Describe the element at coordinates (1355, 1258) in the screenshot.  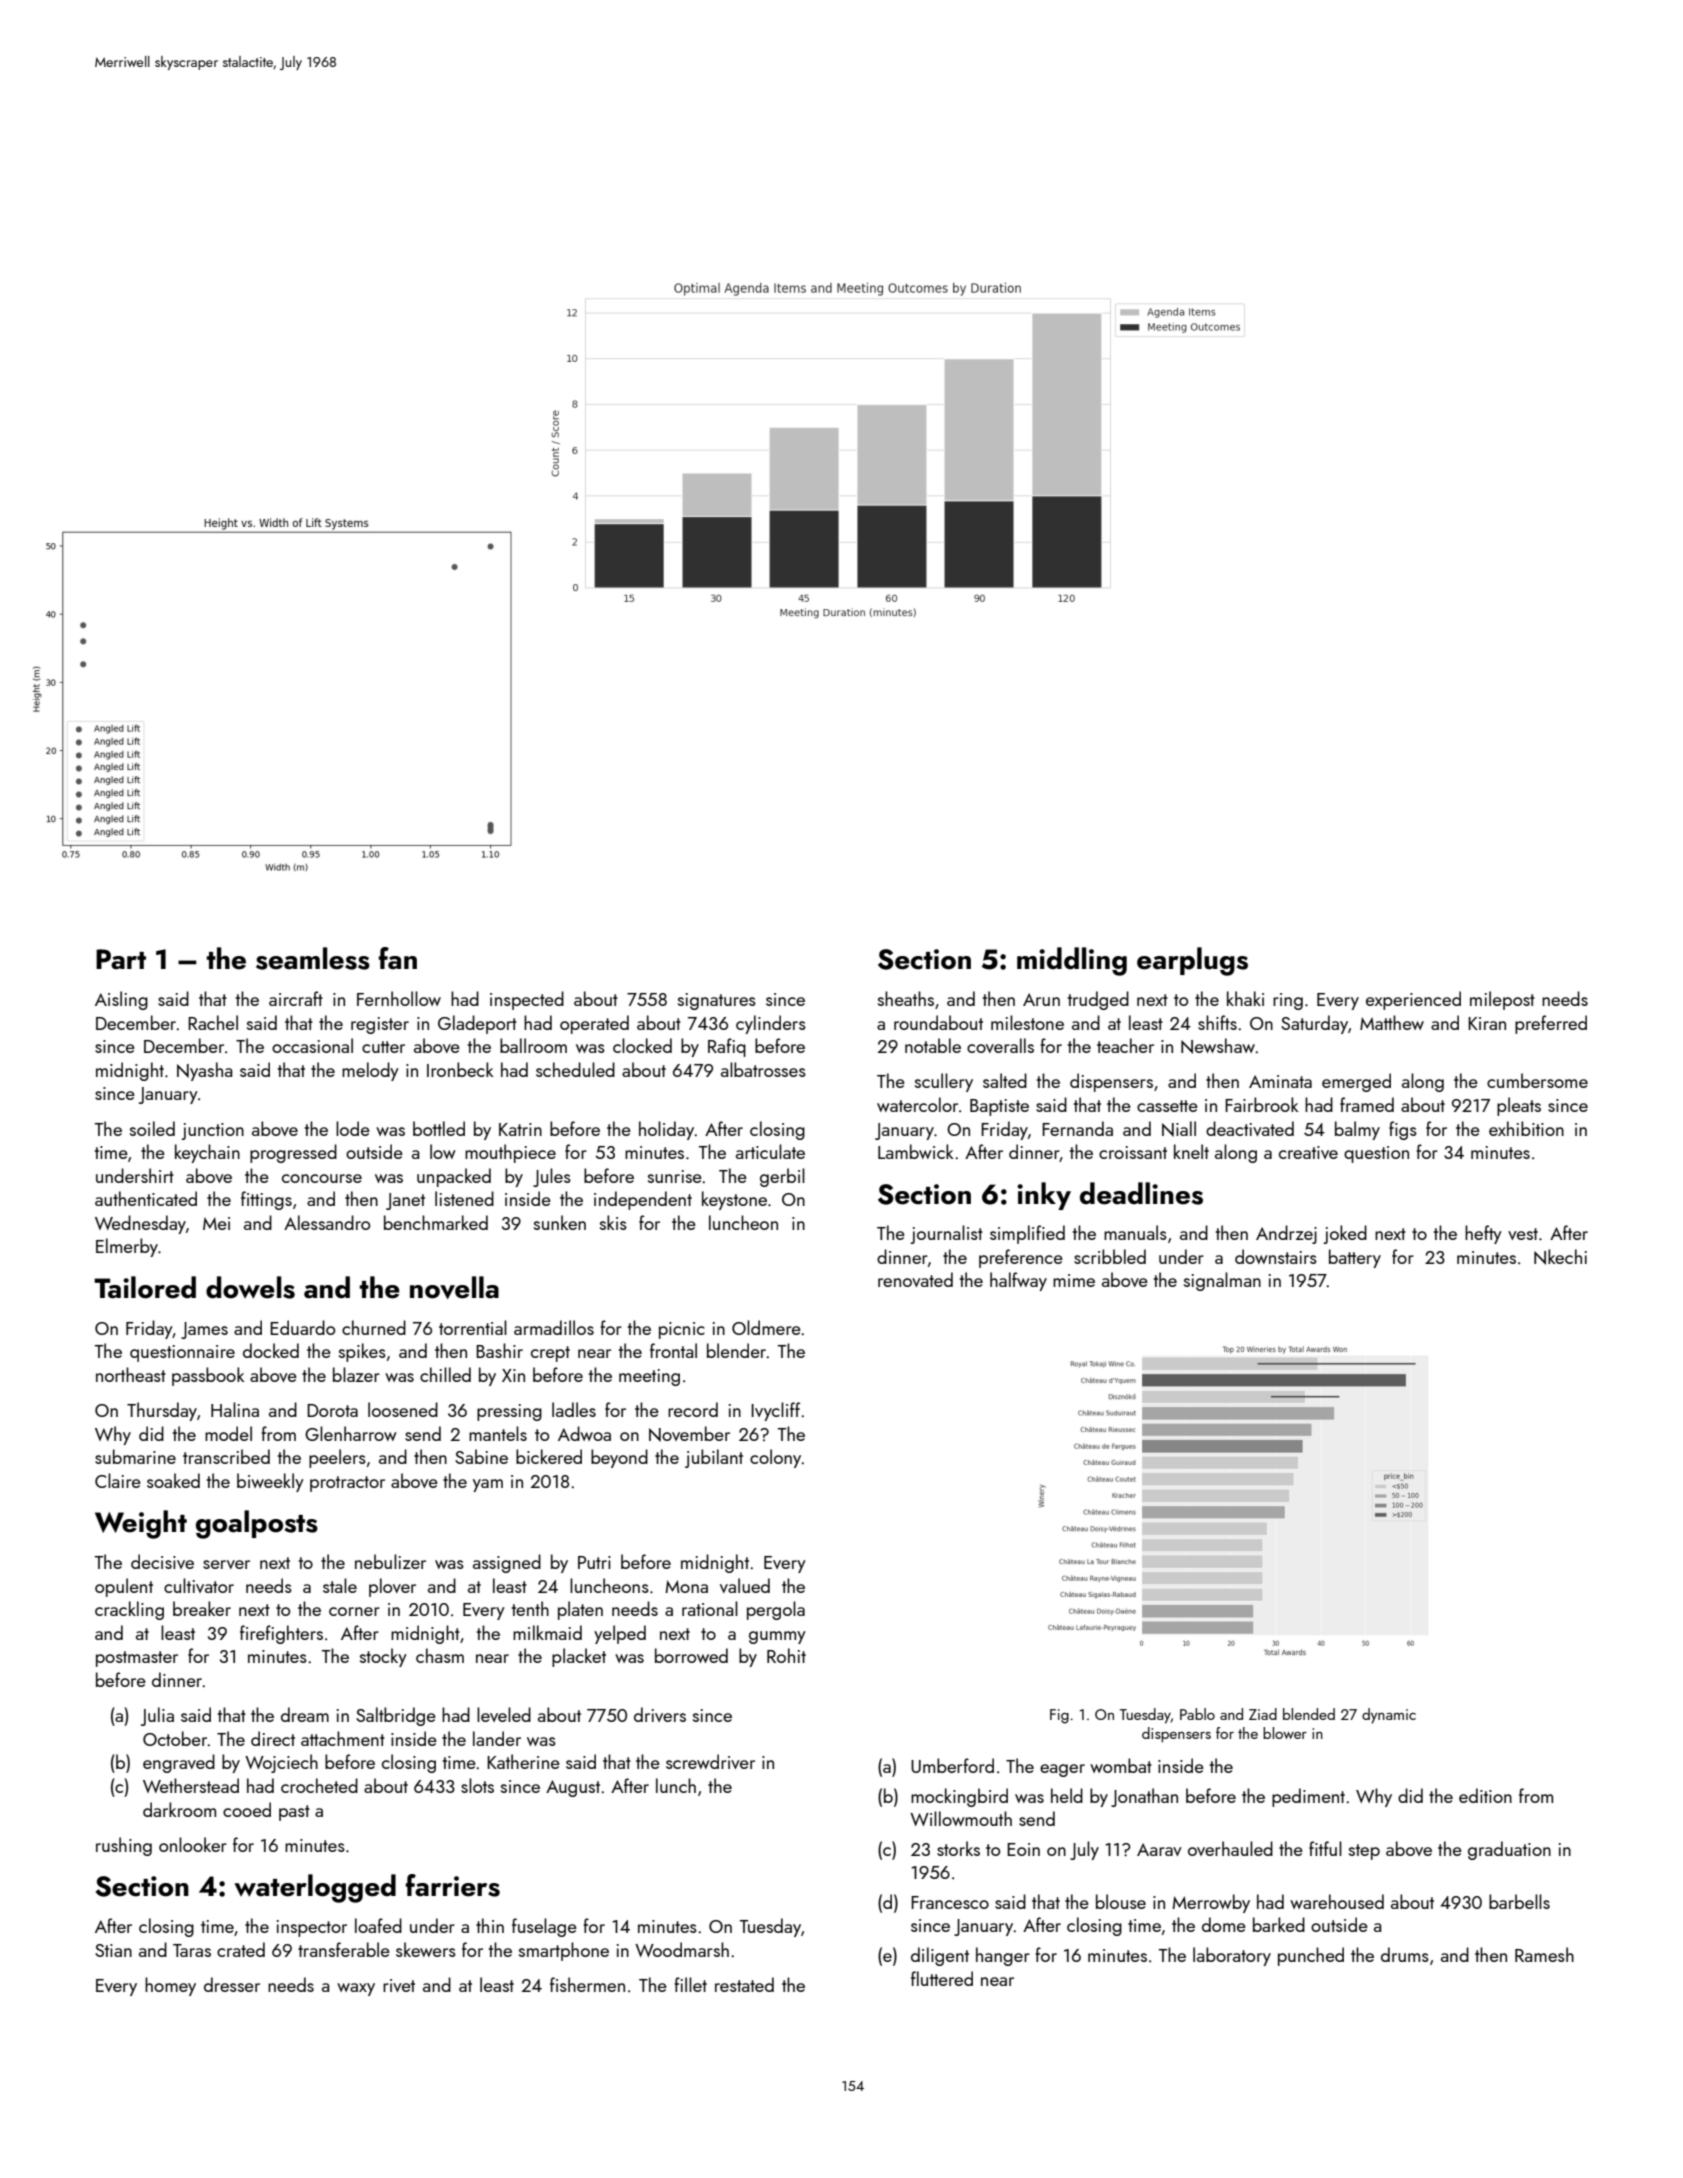
I see `battery` at that location.
